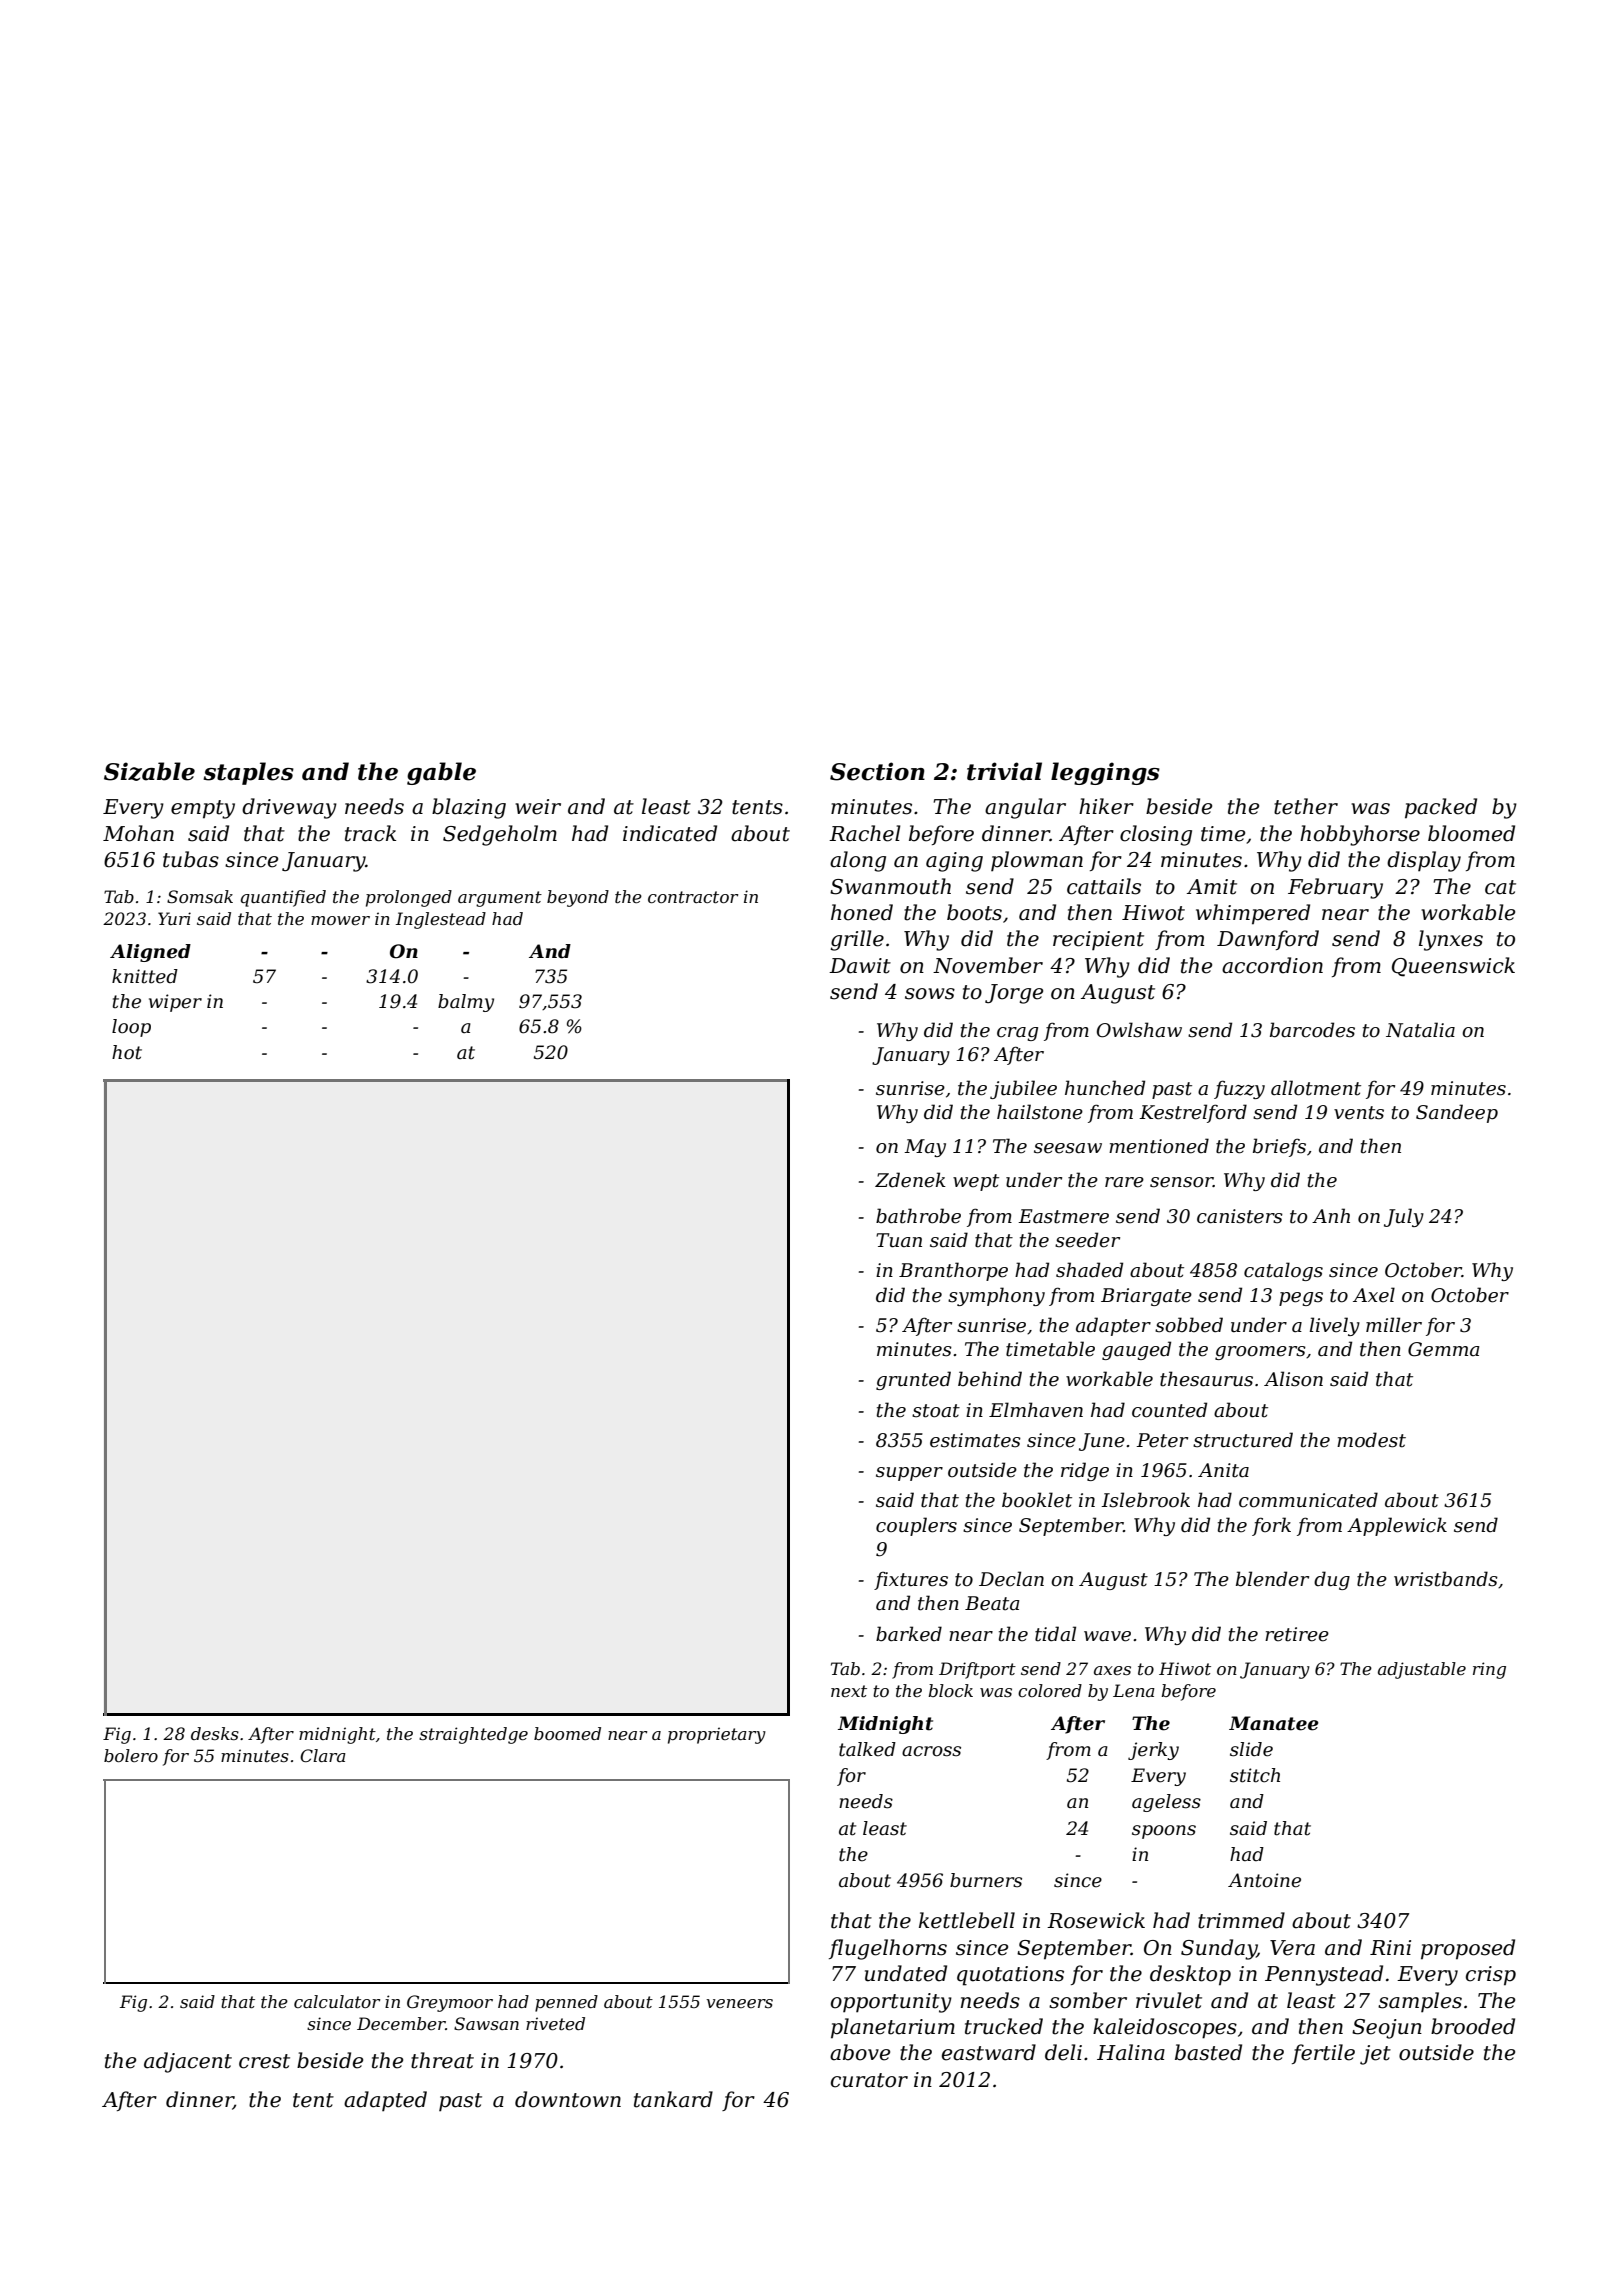  I want to click on boomed, so click(567, 1733).
